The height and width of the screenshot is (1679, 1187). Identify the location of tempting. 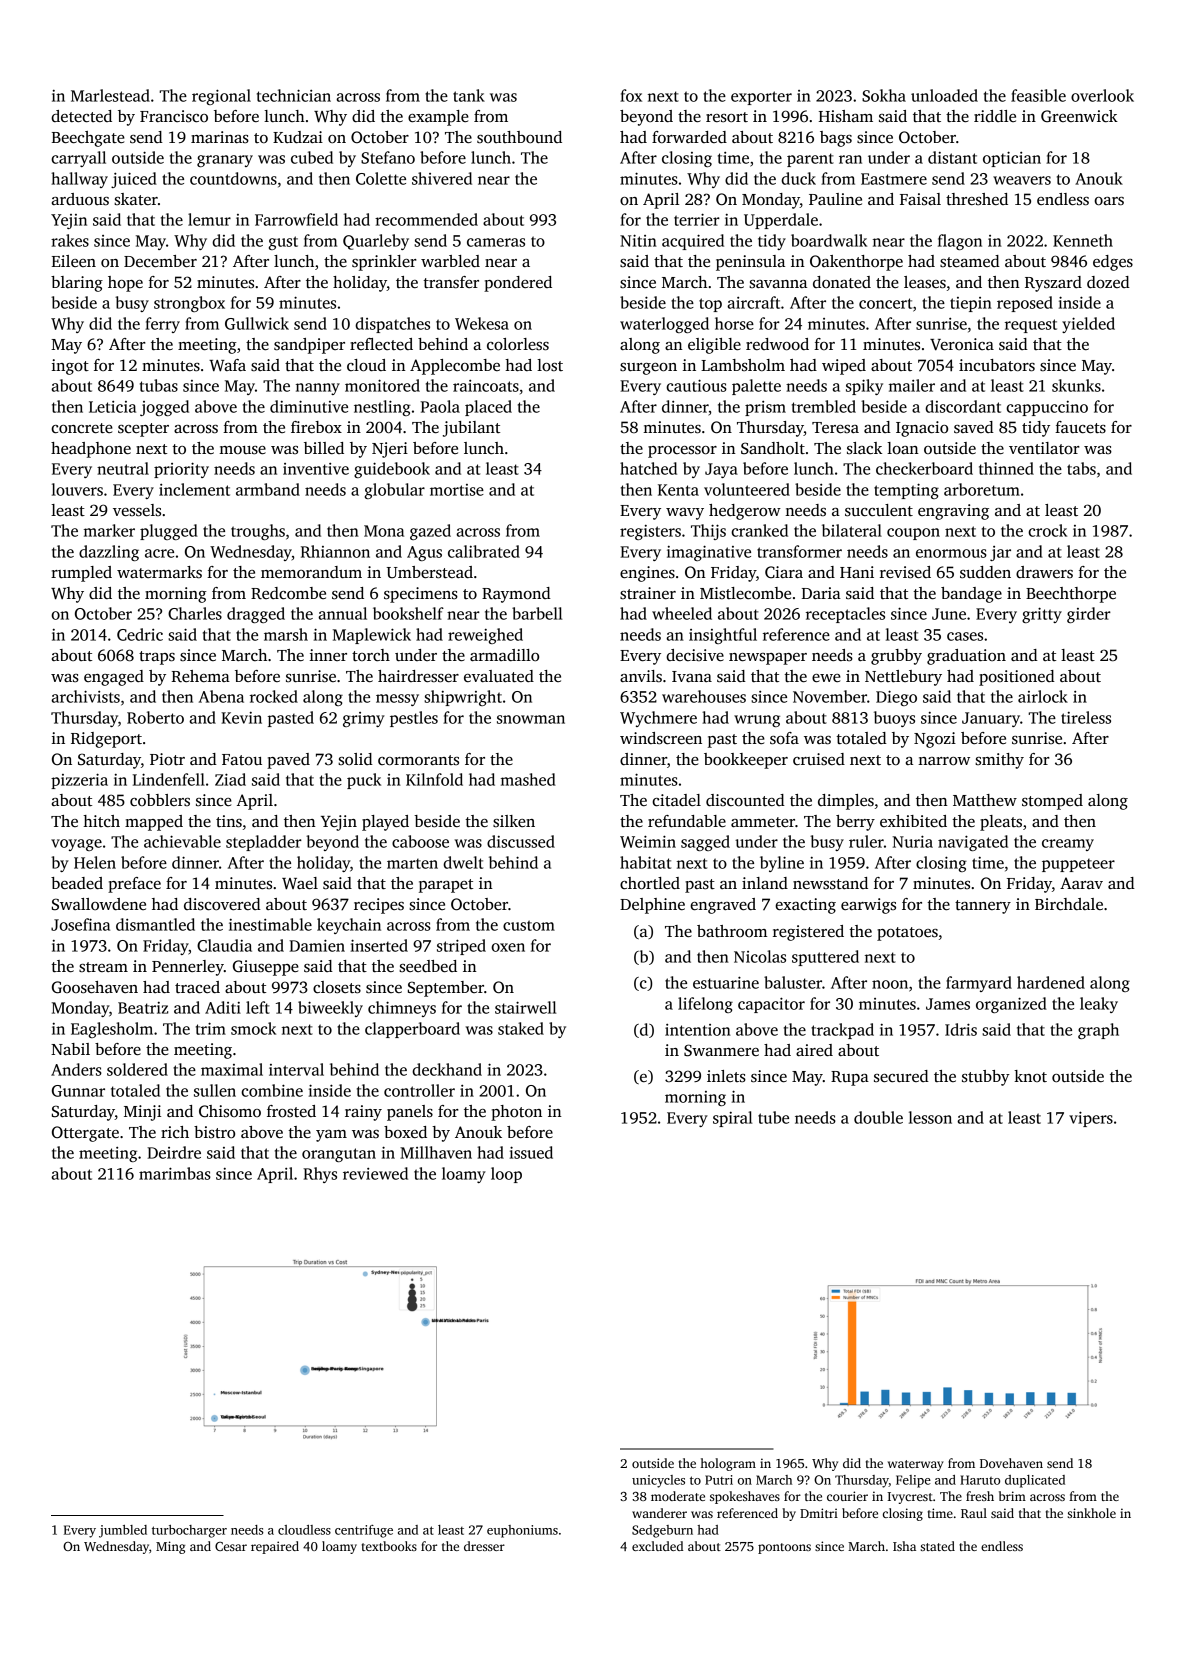
(906, 491).
